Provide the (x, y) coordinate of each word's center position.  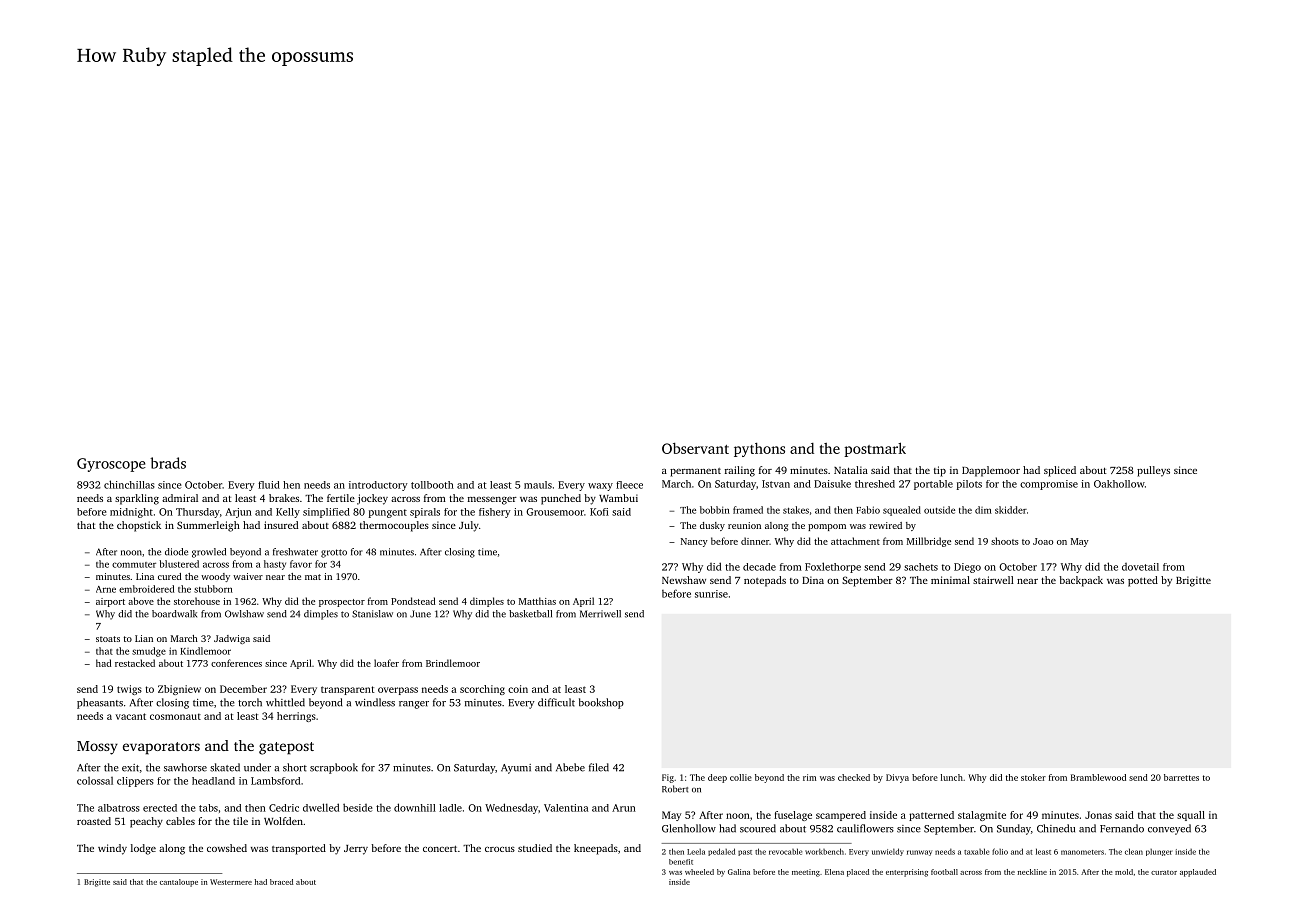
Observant (695, 448)
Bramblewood (1098, 777)
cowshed (227, 848)
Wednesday (511, 808)
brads (168, 463)
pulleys (1153, 471)
